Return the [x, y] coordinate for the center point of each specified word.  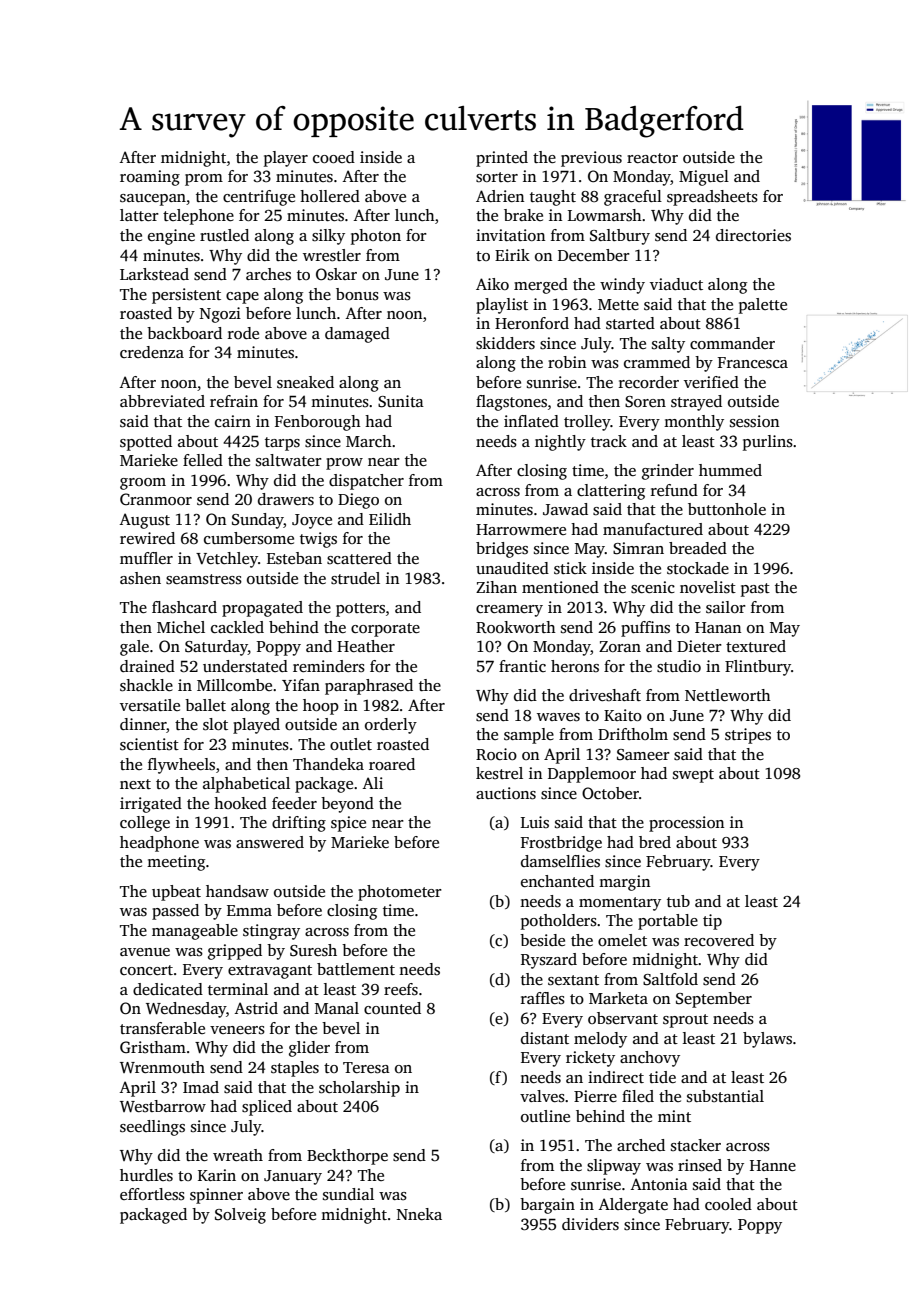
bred [655, 842]
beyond [347, 805]
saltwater [289, 460]
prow [344, 464]
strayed [696, 403]
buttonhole [727, 509]
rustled [224, 235]
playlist [502, 306]
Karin [217, 1175]
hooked [240, 803]
